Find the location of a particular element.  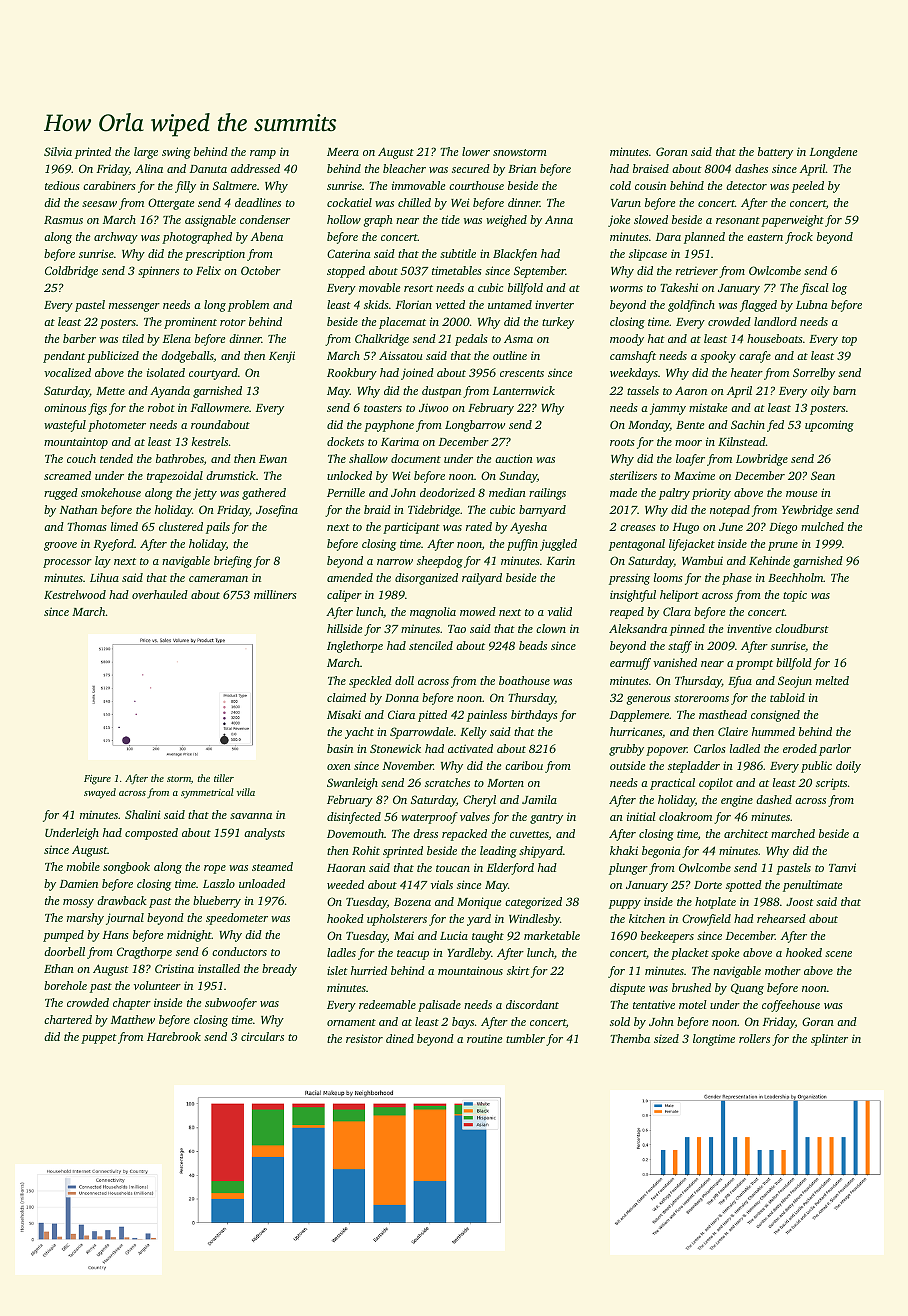

Lubna is located at coordinates (812, 304).
